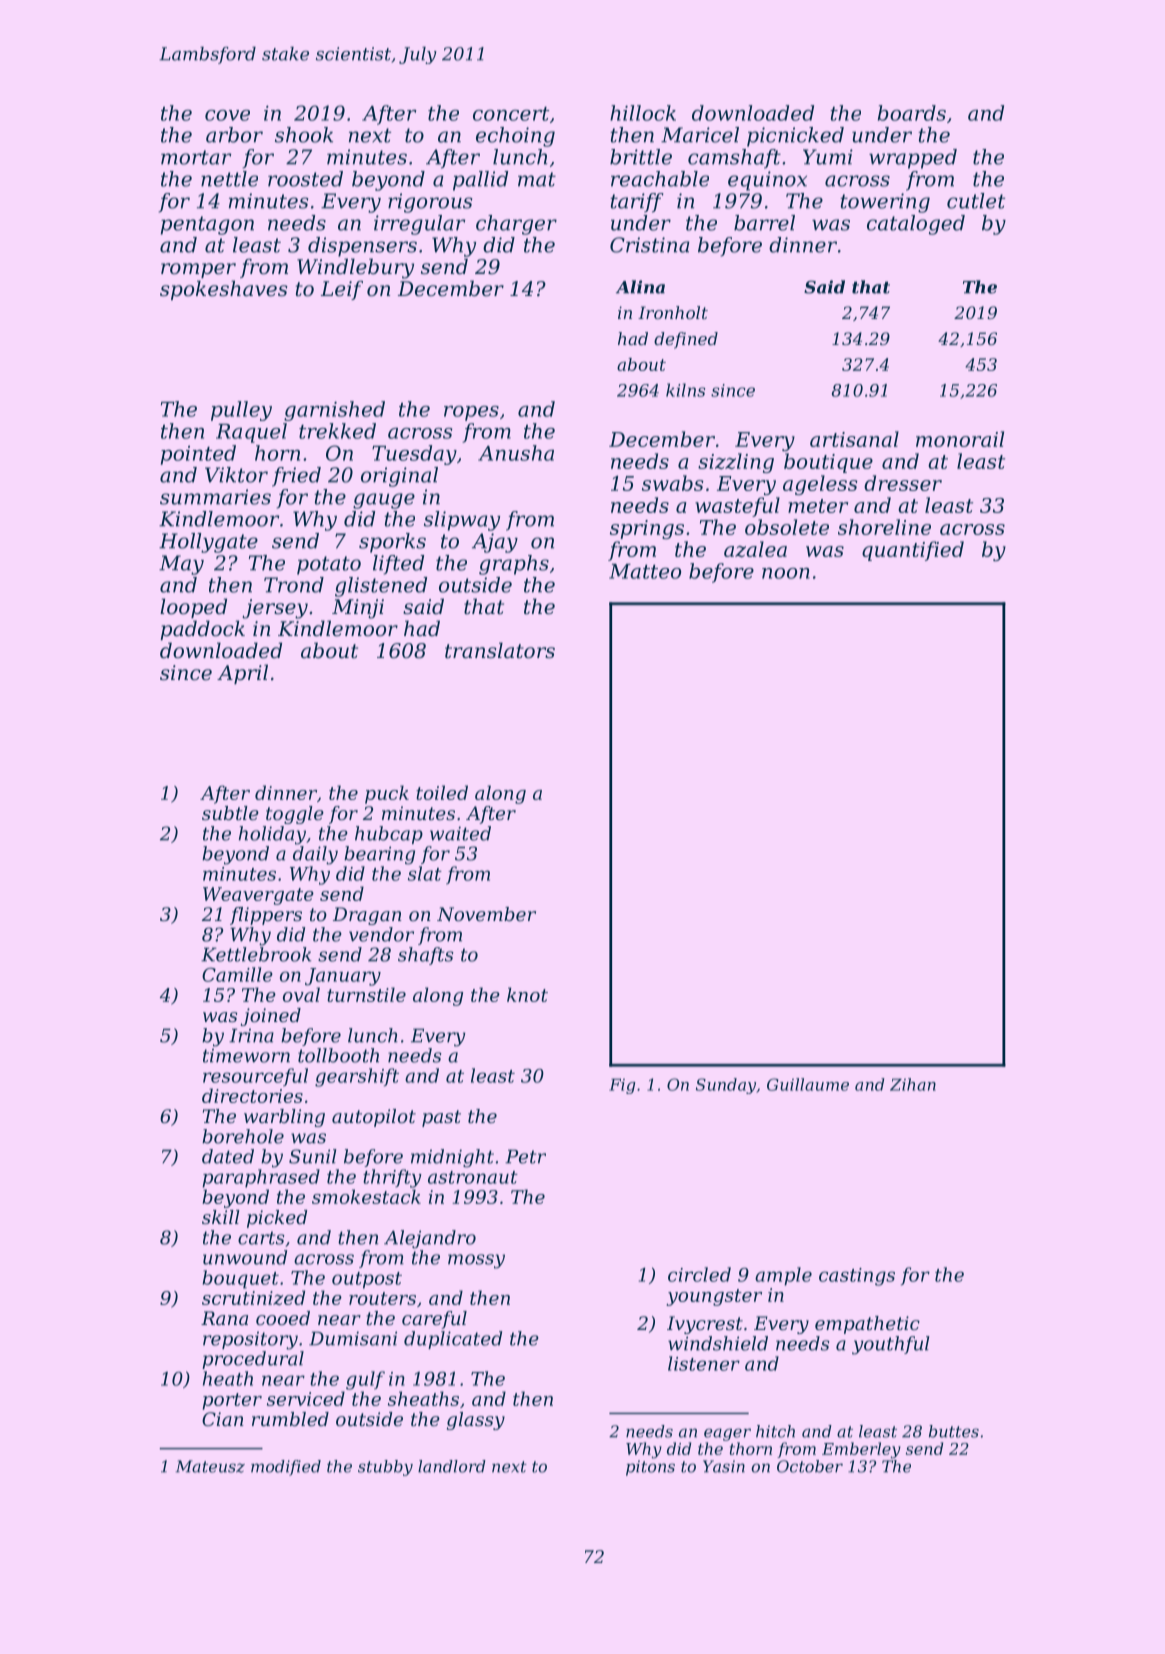 This page has height=1654, width=1165. I want to click on dated, so click(228, 1156).
